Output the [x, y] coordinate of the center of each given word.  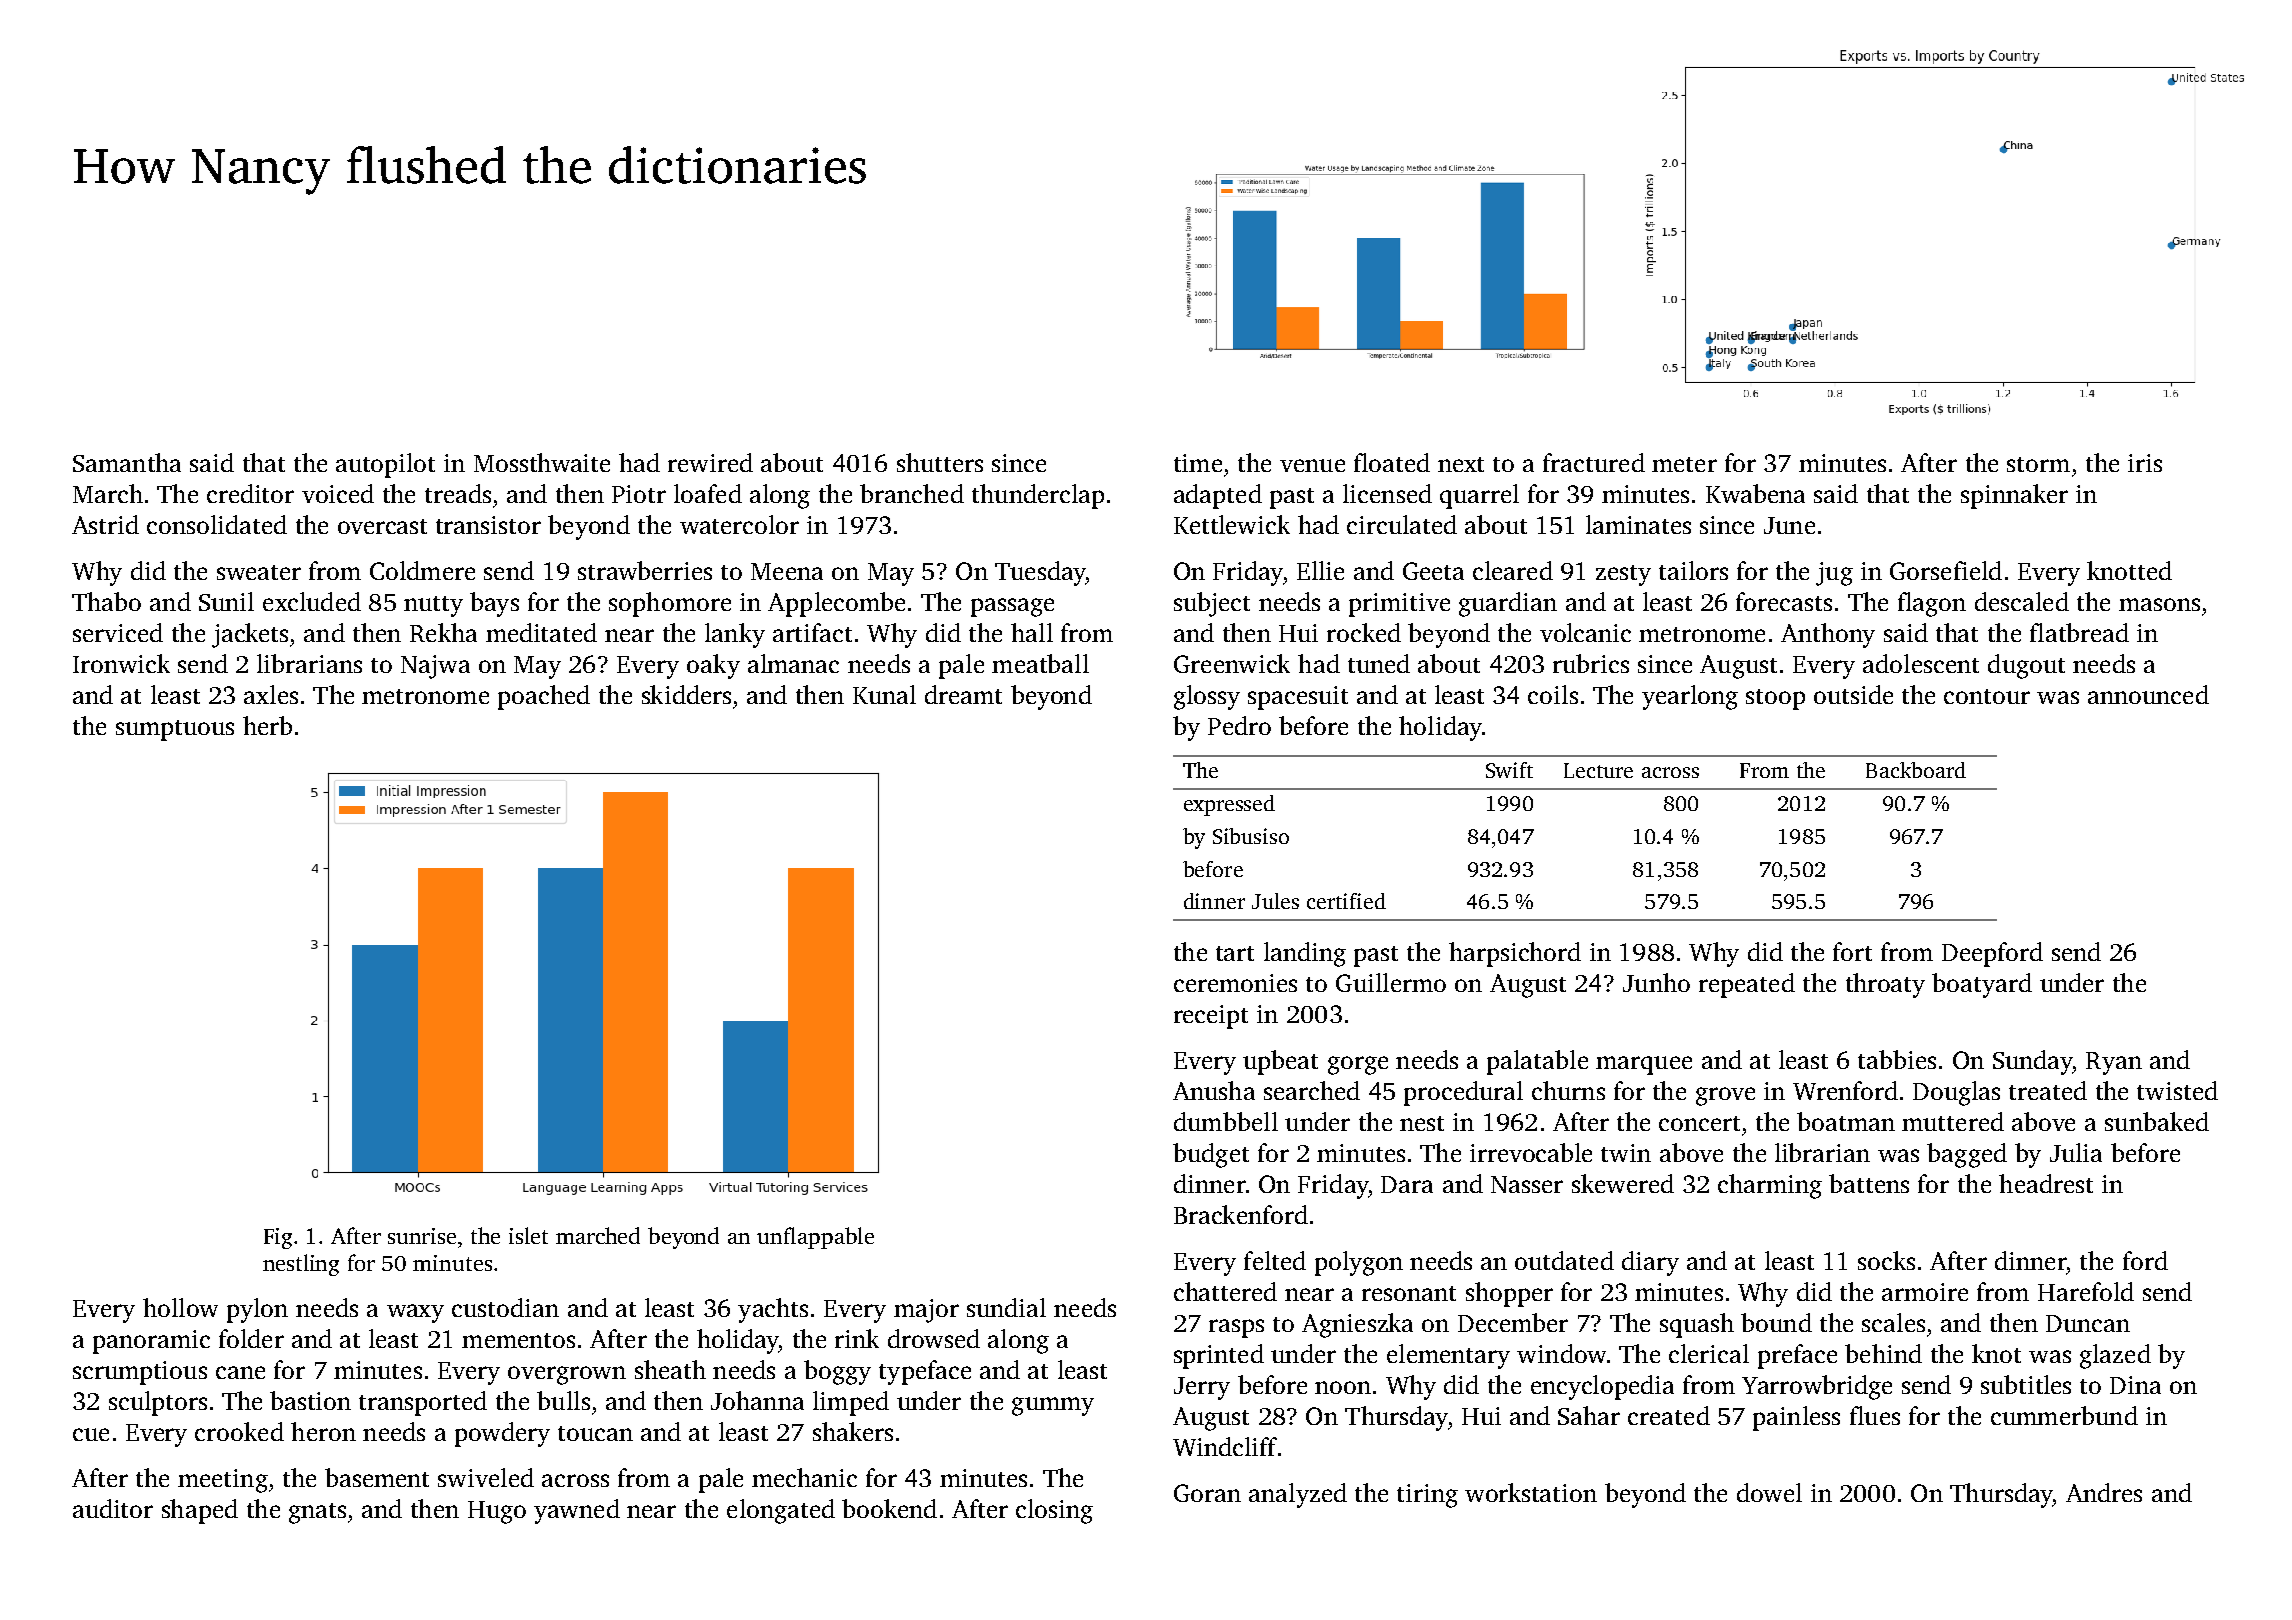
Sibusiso [1251, 836]
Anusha [1214, 1090]
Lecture [1598, 770]
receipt [1211, 1017]
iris [2145, 463]
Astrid [105, 524]
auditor [113, 1508]
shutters [940, 462]
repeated [1747, 985]
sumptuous [175, 730]
